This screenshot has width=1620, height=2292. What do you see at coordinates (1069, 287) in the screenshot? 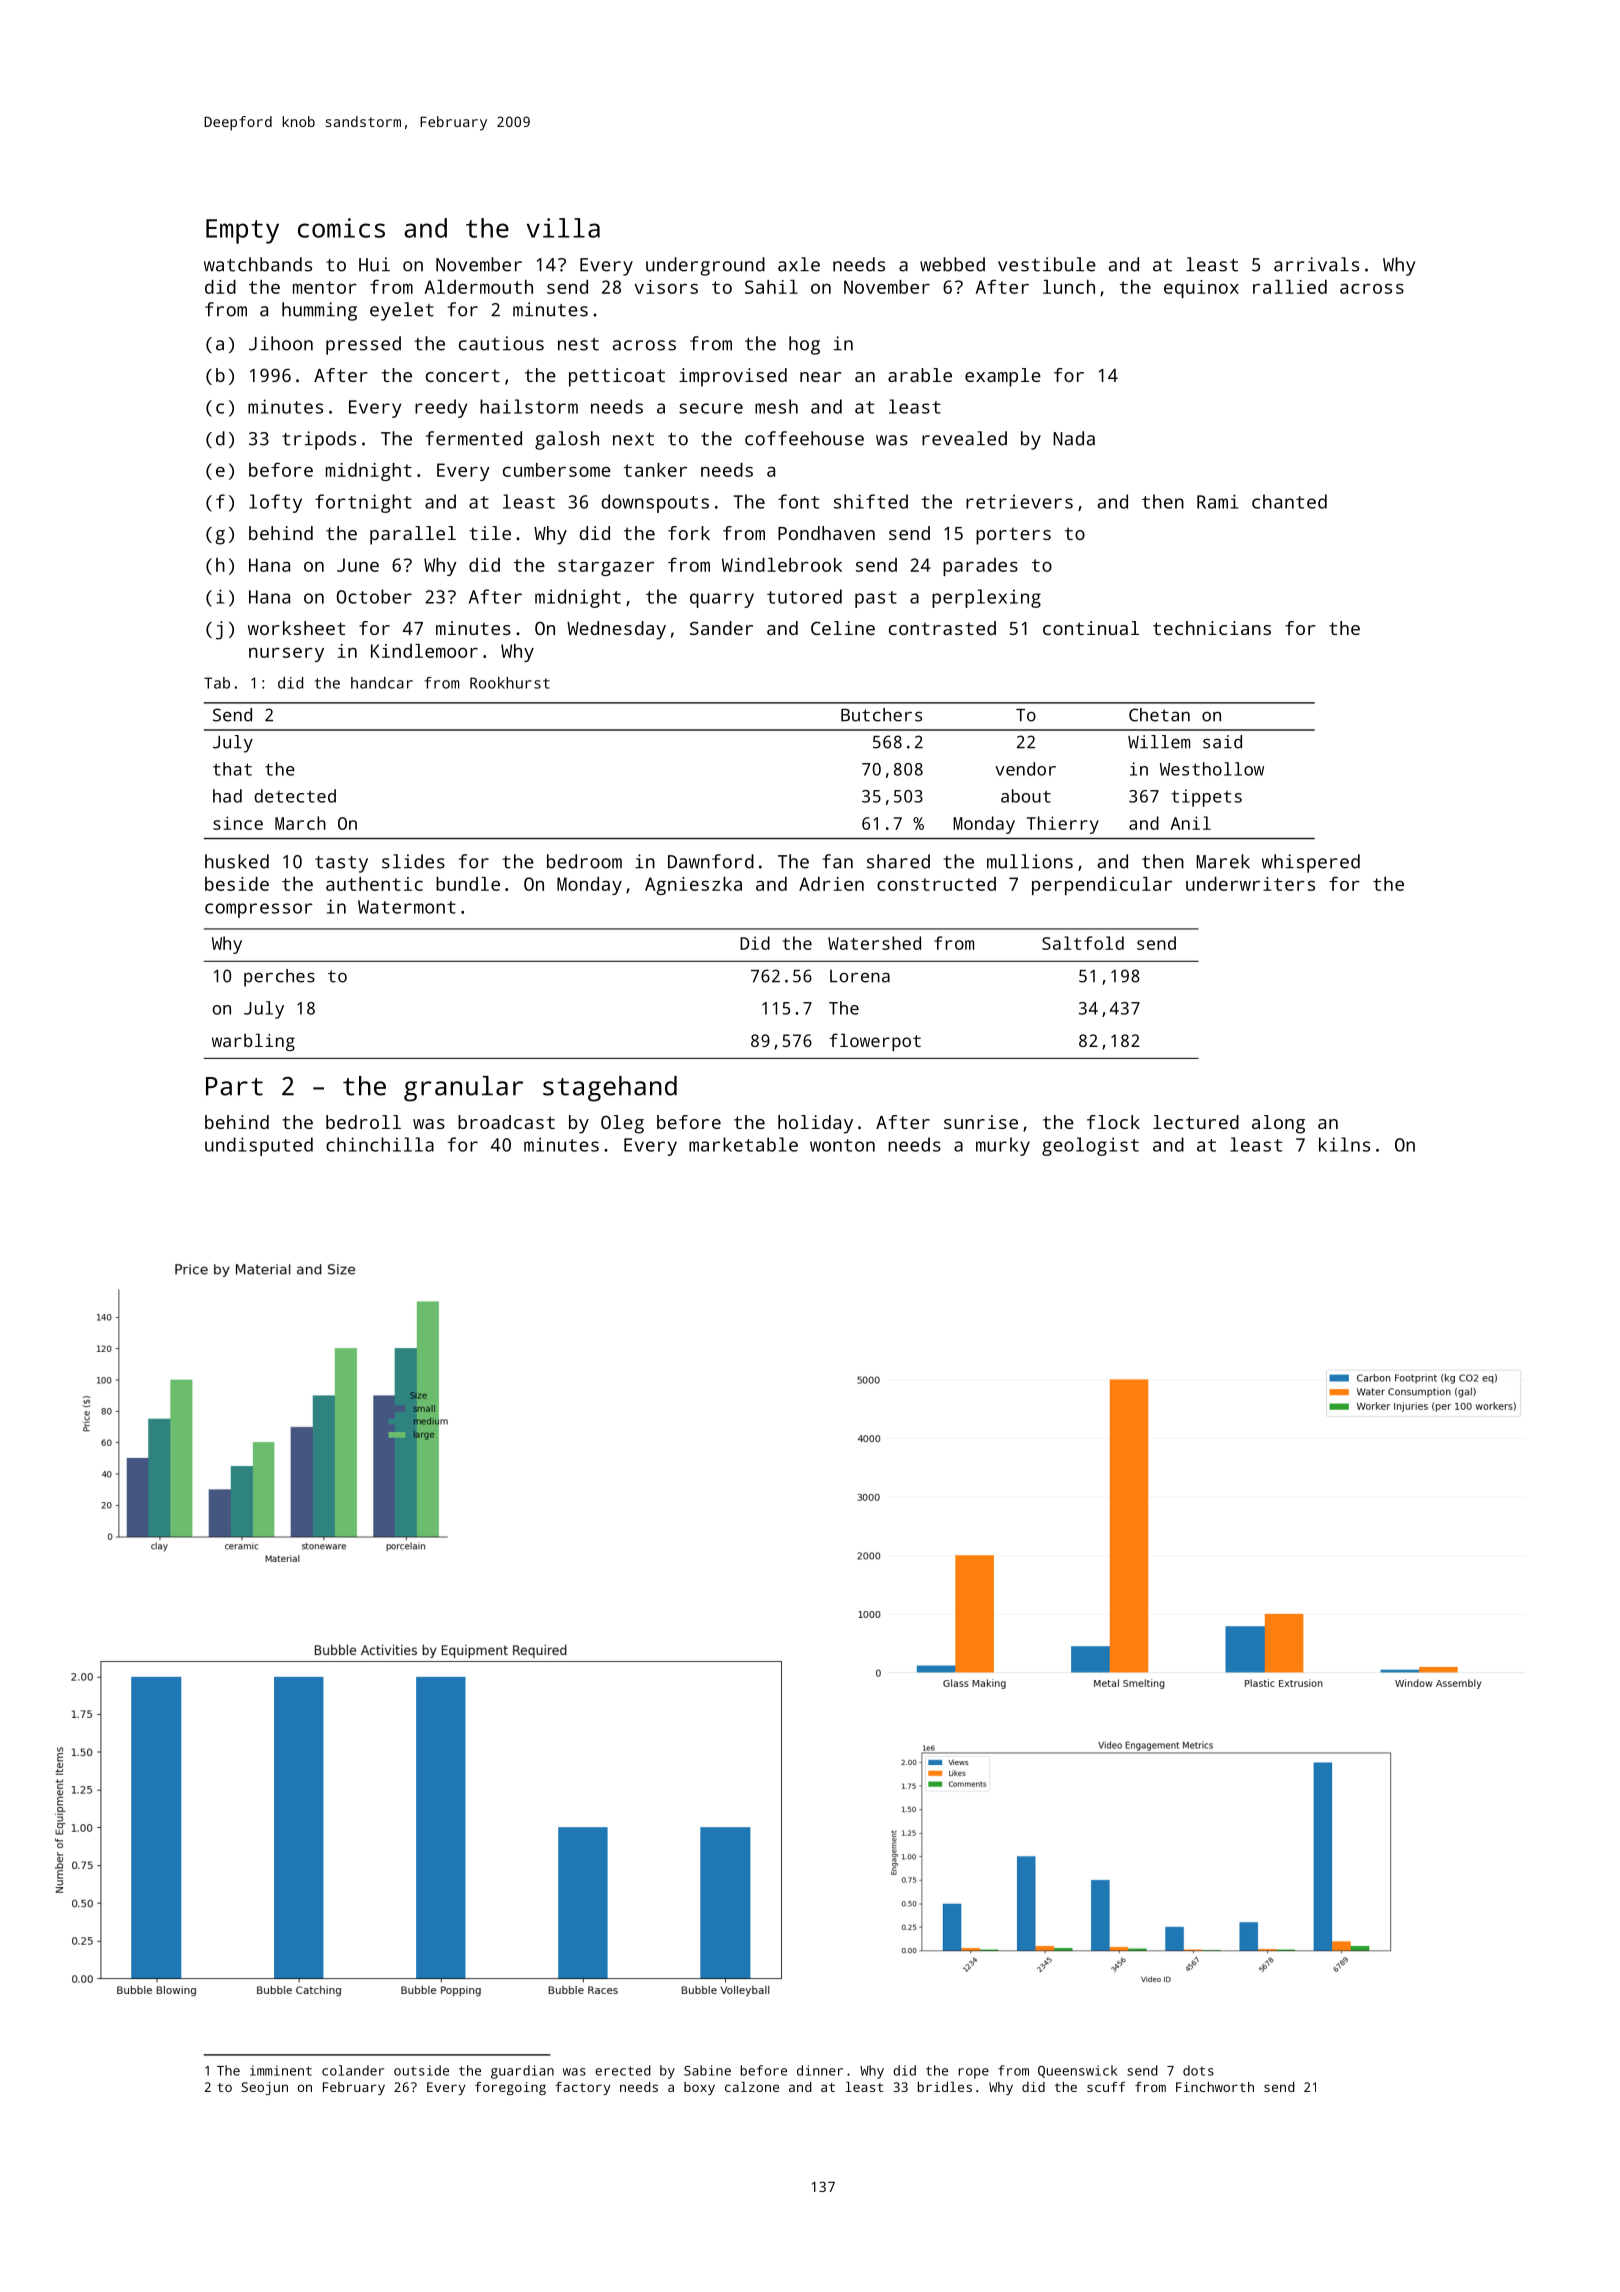
I see `lunch` at bounding box center [1069, 287].
